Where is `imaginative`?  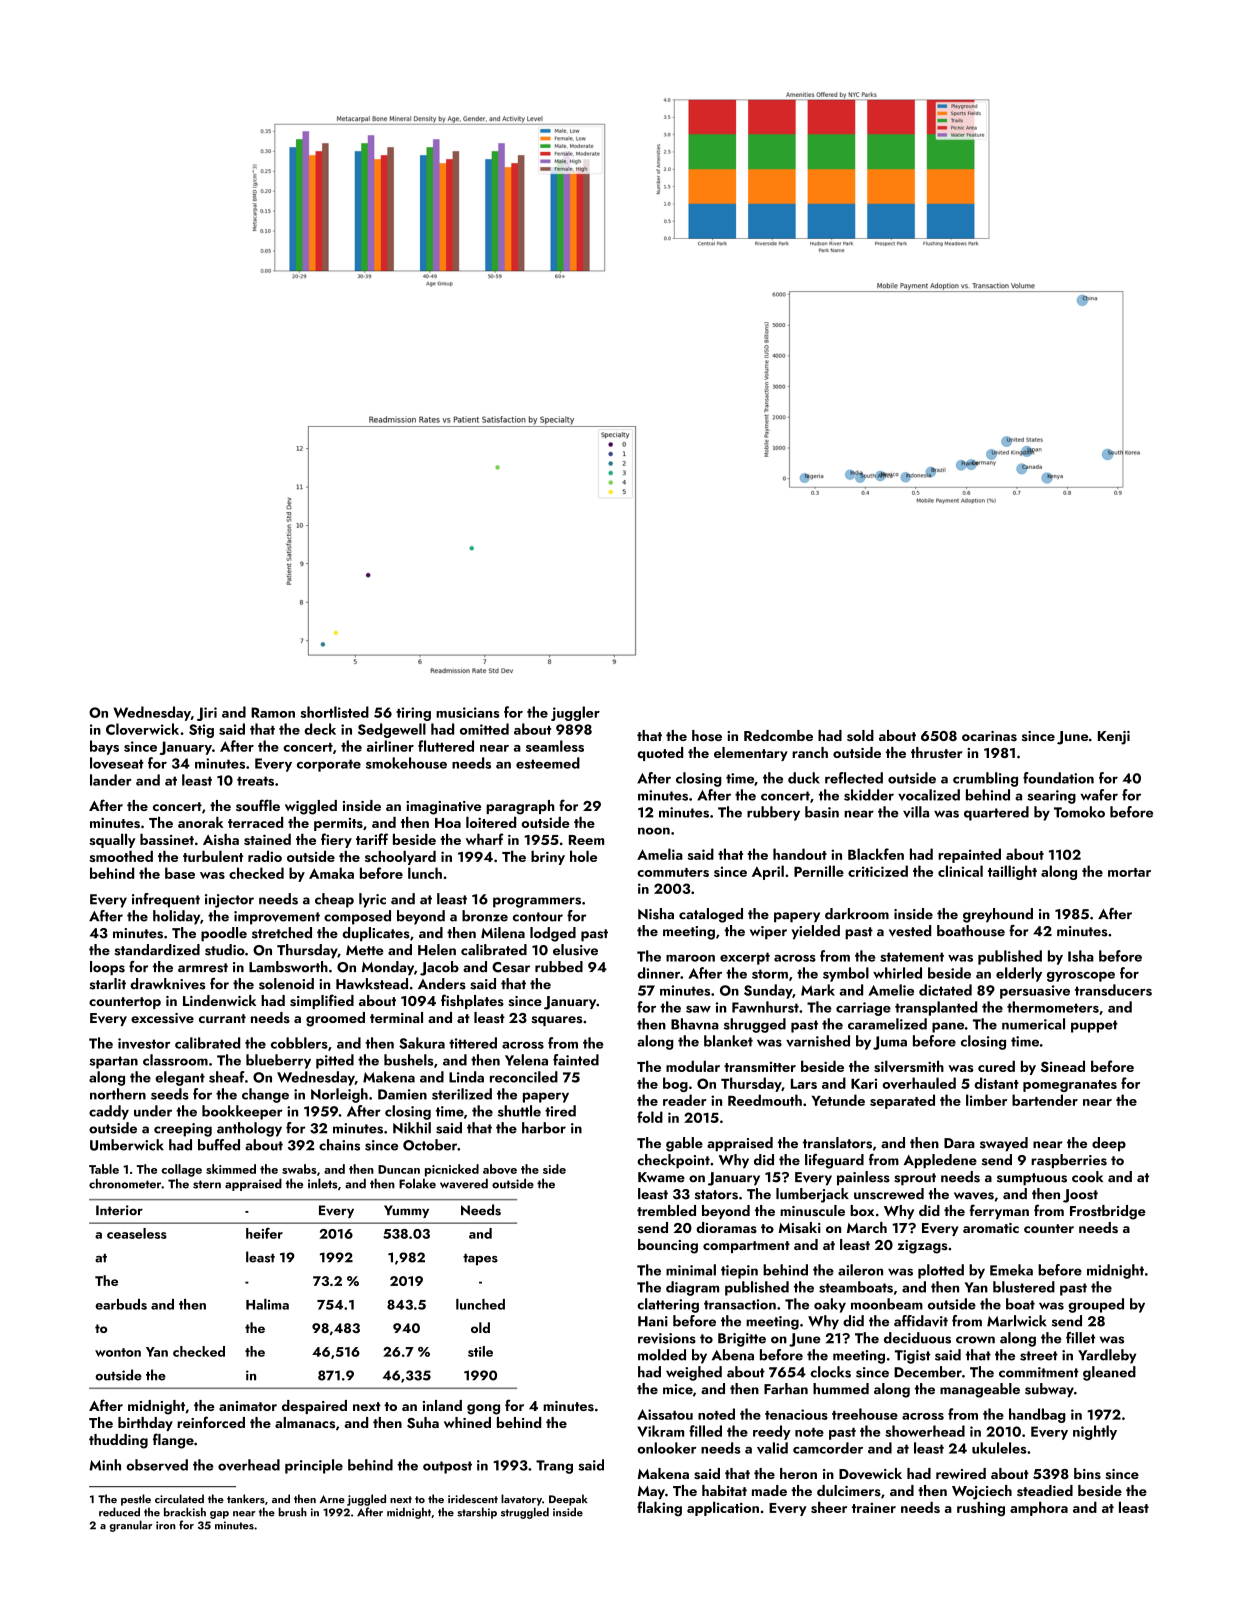 imaginative is located at coordinates (443, 808).
